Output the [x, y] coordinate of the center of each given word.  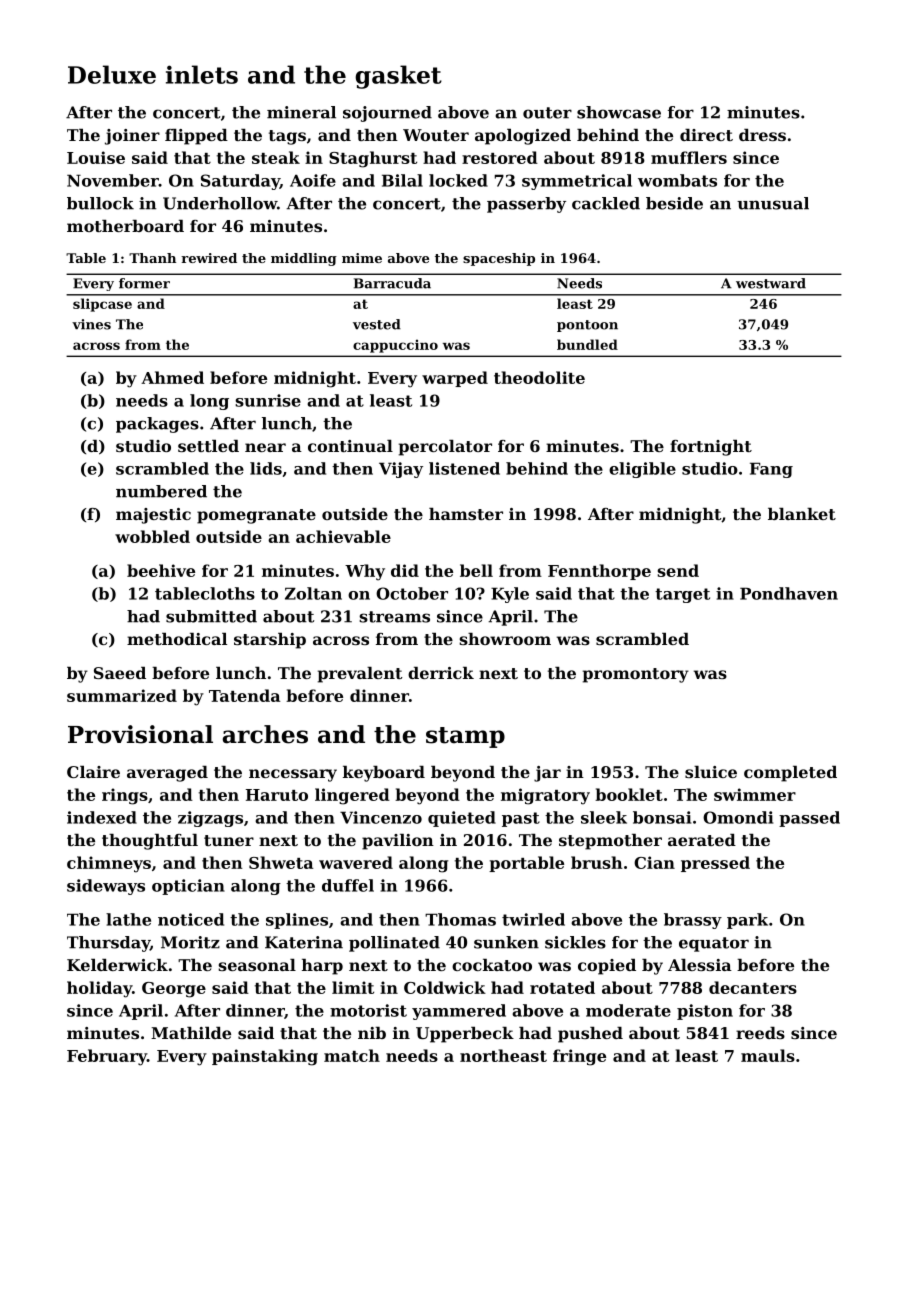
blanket [802, 514]
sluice [711, 772]
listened [464, 468]
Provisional [140, 734]
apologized [523, 137]
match [352, 1055]
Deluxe [112, 74]
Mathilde [191, 1033]
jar [547, 774]
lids [266, 468]
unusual [773, 203]
